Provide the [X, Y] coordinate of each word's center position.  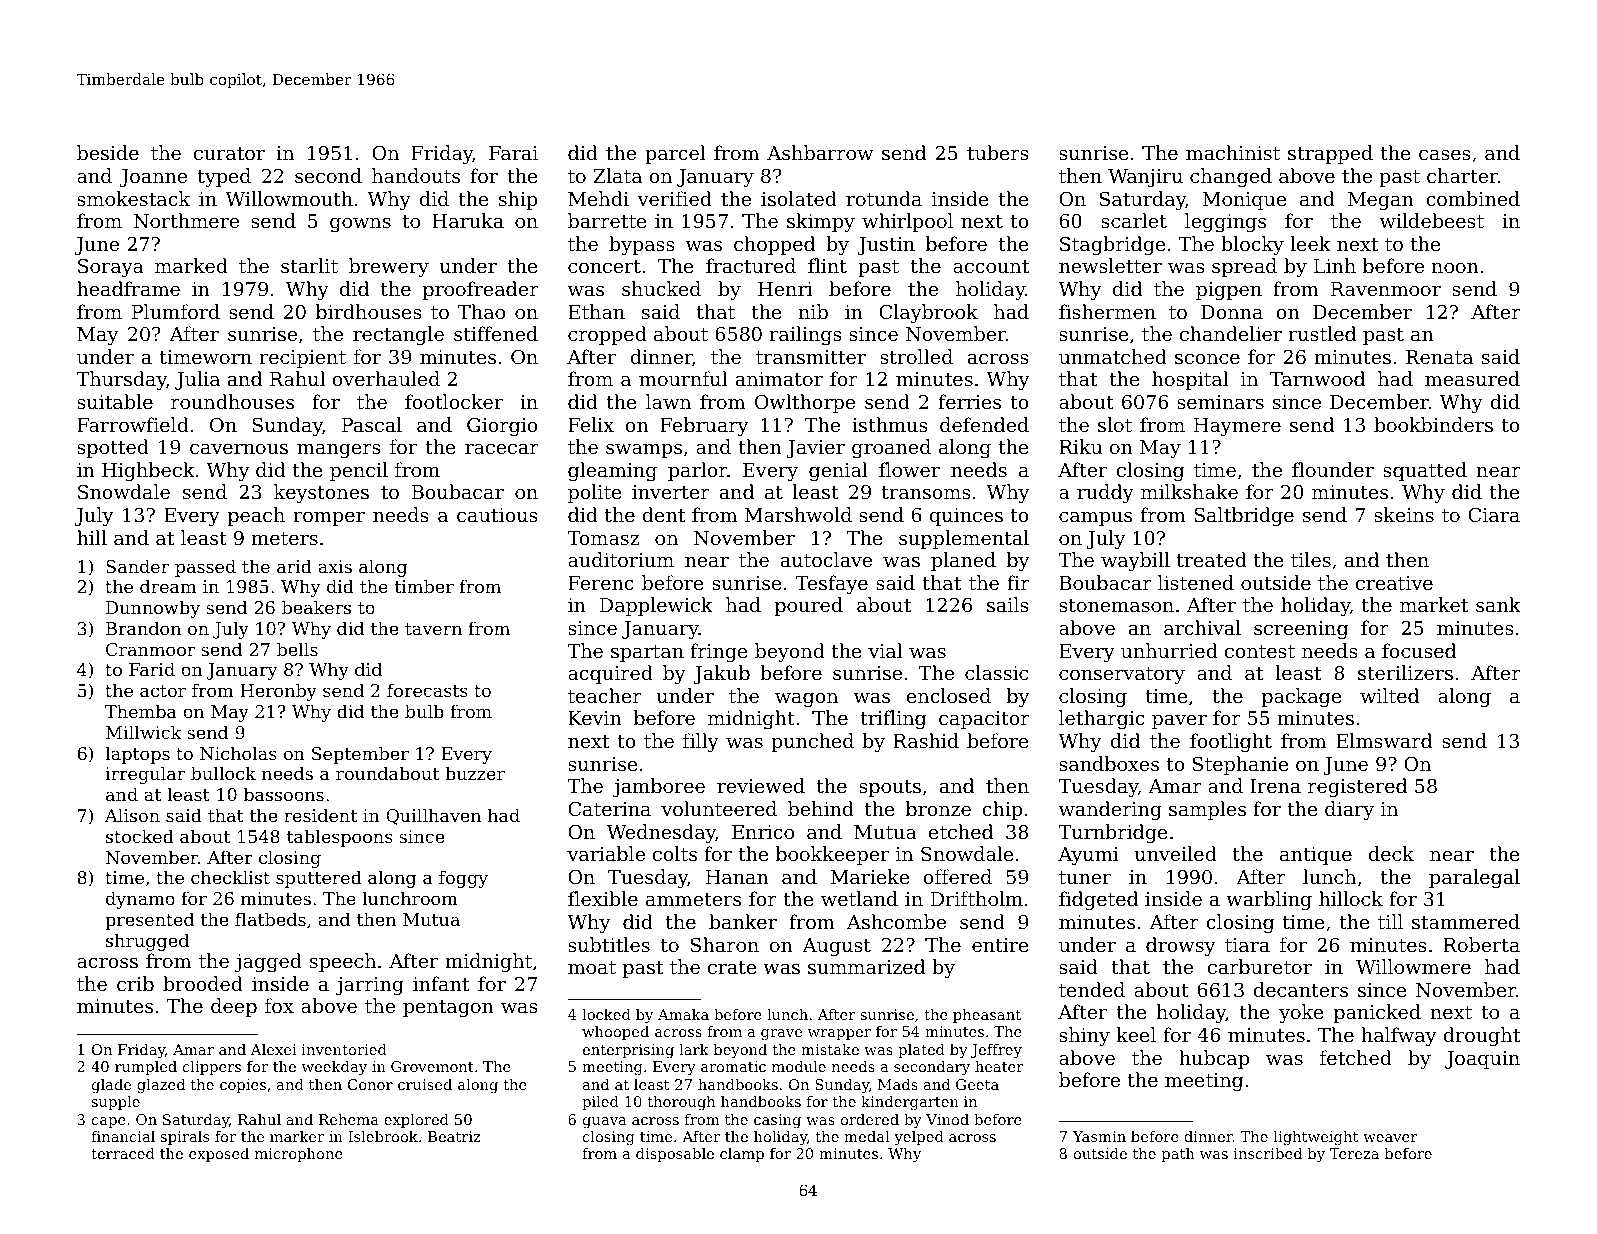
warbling [1269, 900]
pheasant [987, 1016]
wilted [1389, 695]
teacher [605, 695]
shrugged [147, 942]
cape [109, 1122]
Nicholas [238, 753]
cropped [607, 335]
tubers [998, 152]
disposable [675, 1155]
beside [108, 152]
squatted [1425, 471]
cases [1445, 155]
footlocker [454, 401]
